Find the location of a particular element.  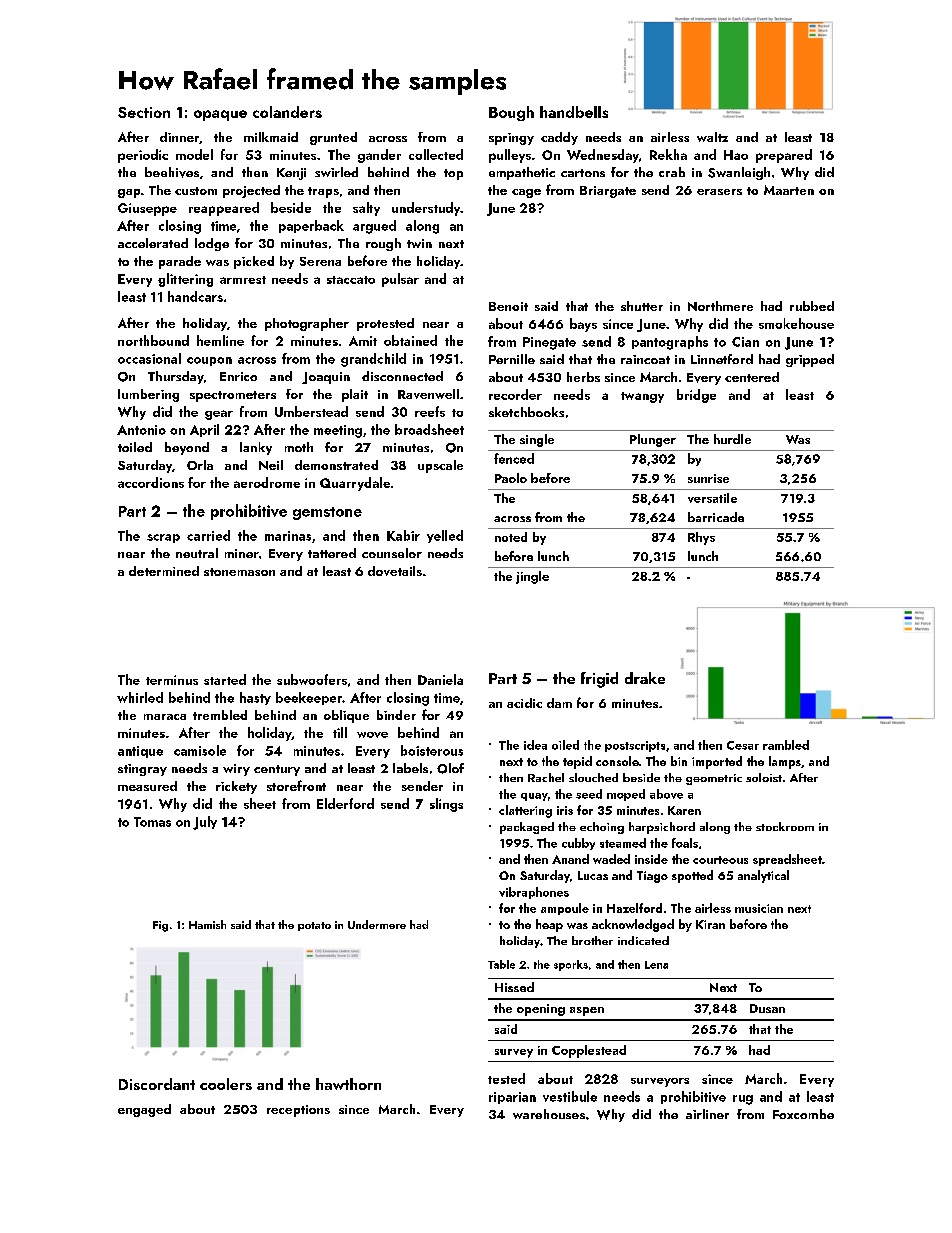

Undermere is located at coordinates (377, 924).
